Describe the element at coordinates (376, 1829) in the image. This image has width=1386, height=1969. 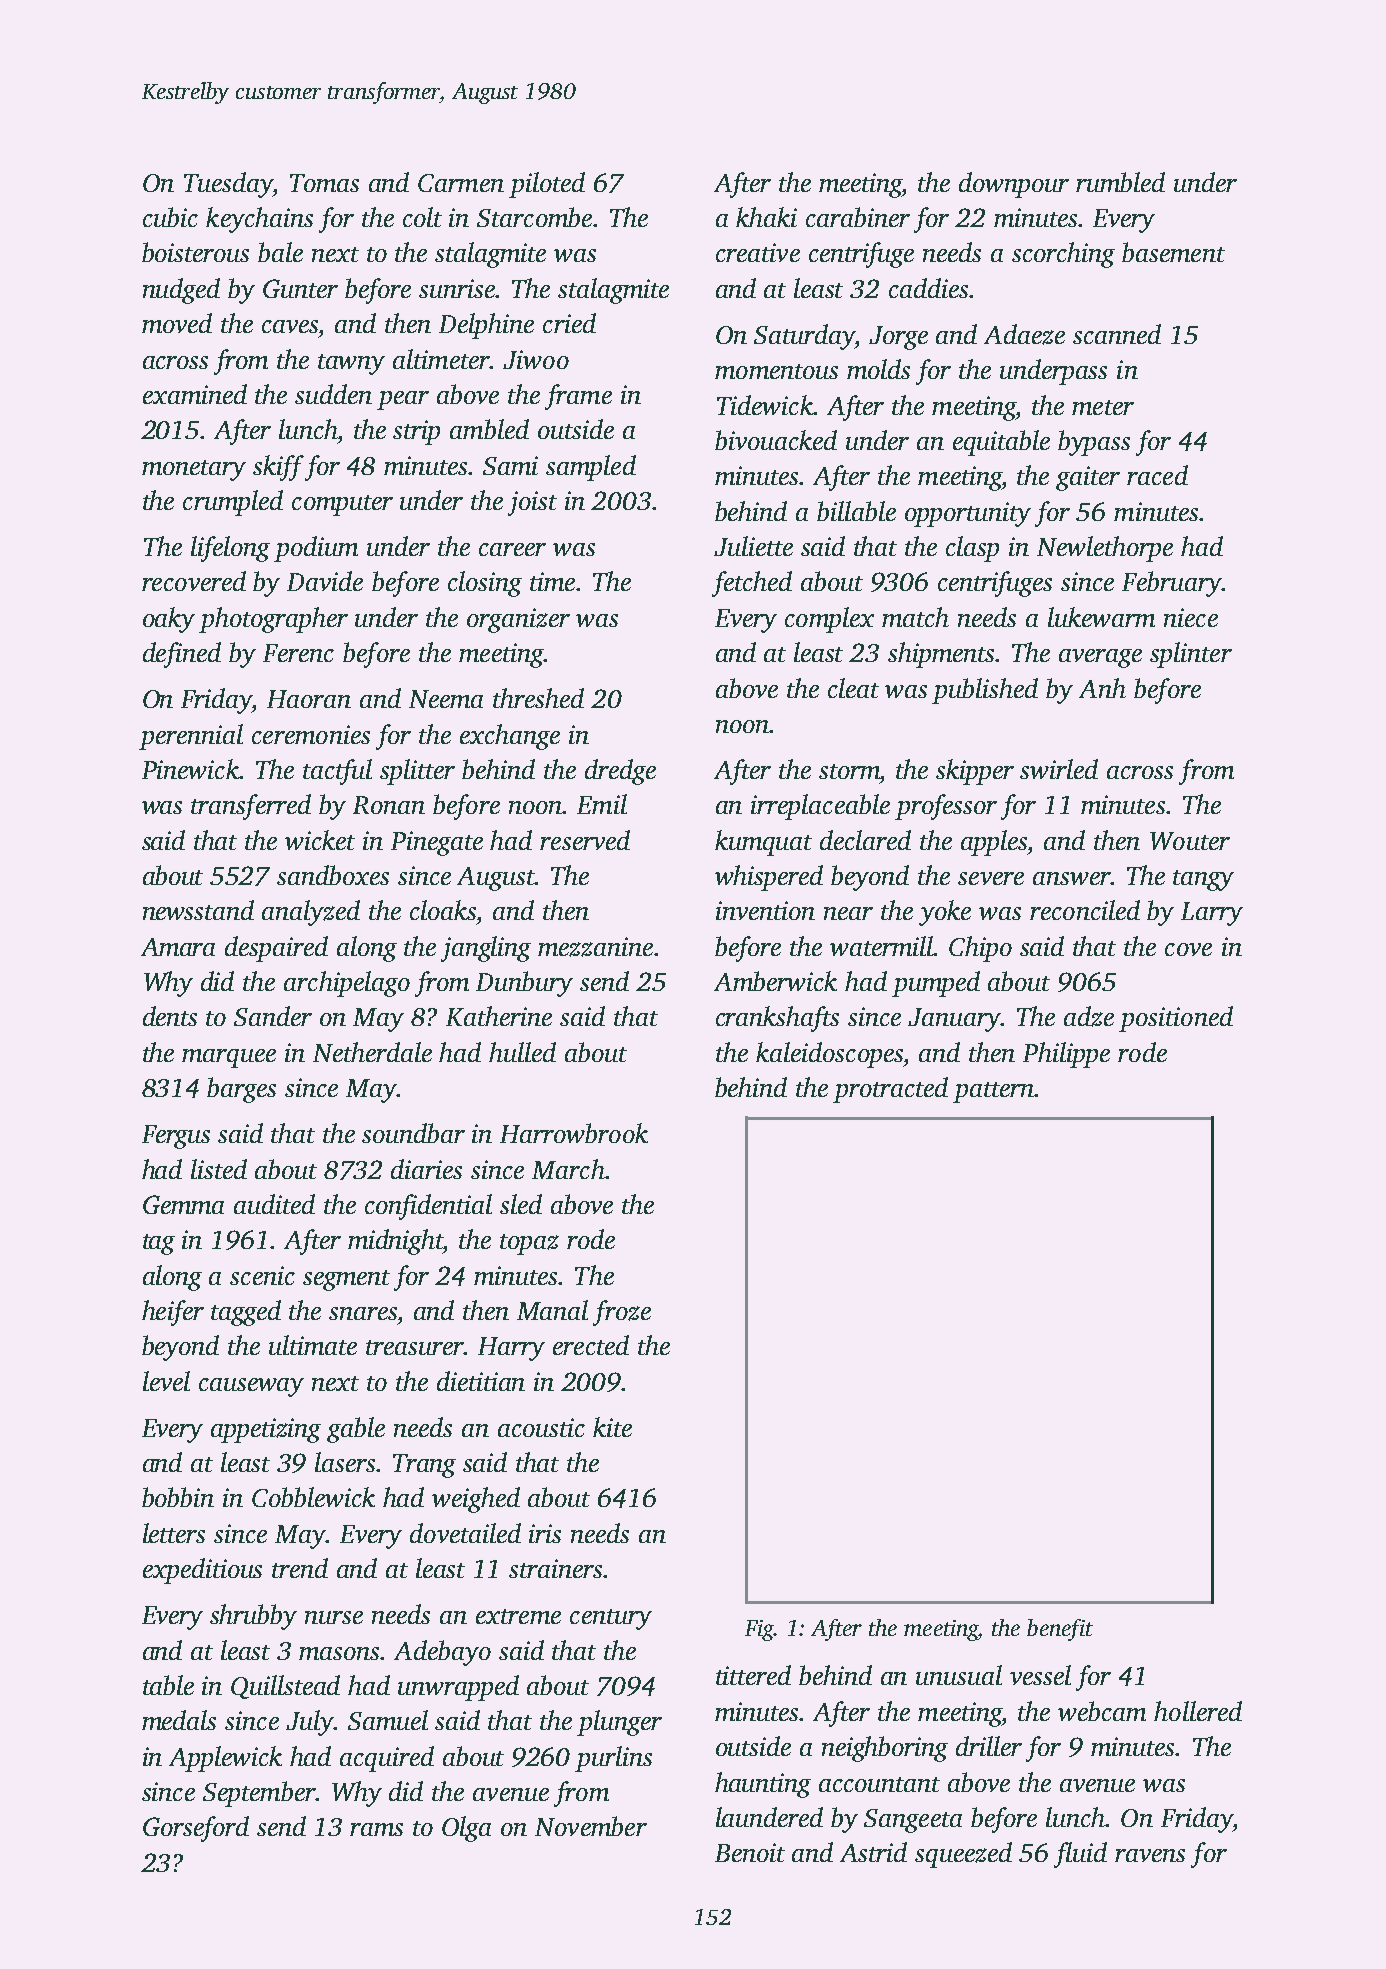
I see `rams` at that location.
